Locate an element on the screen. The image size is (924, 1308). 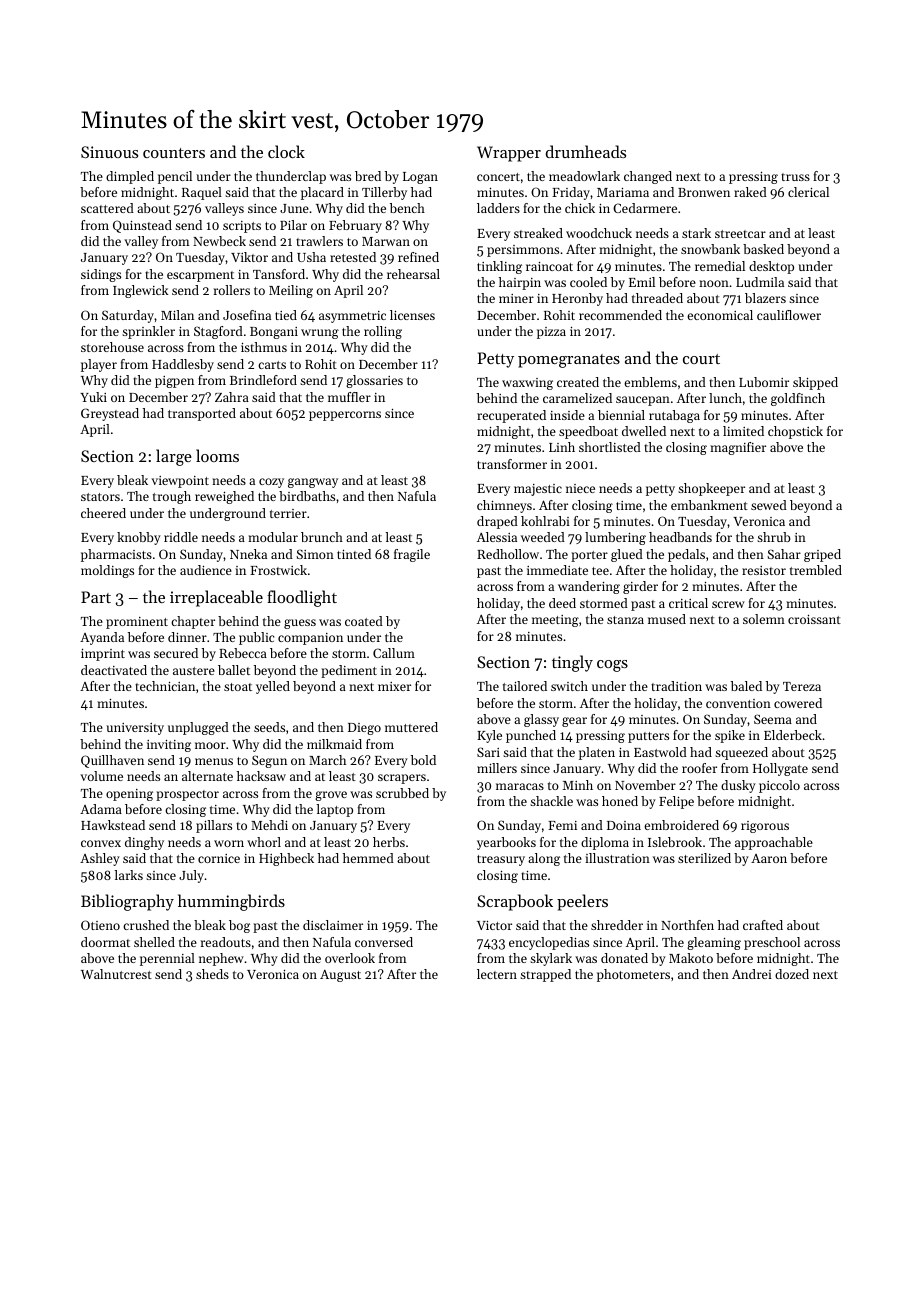
crushed is located at coordinates (146, 925).
